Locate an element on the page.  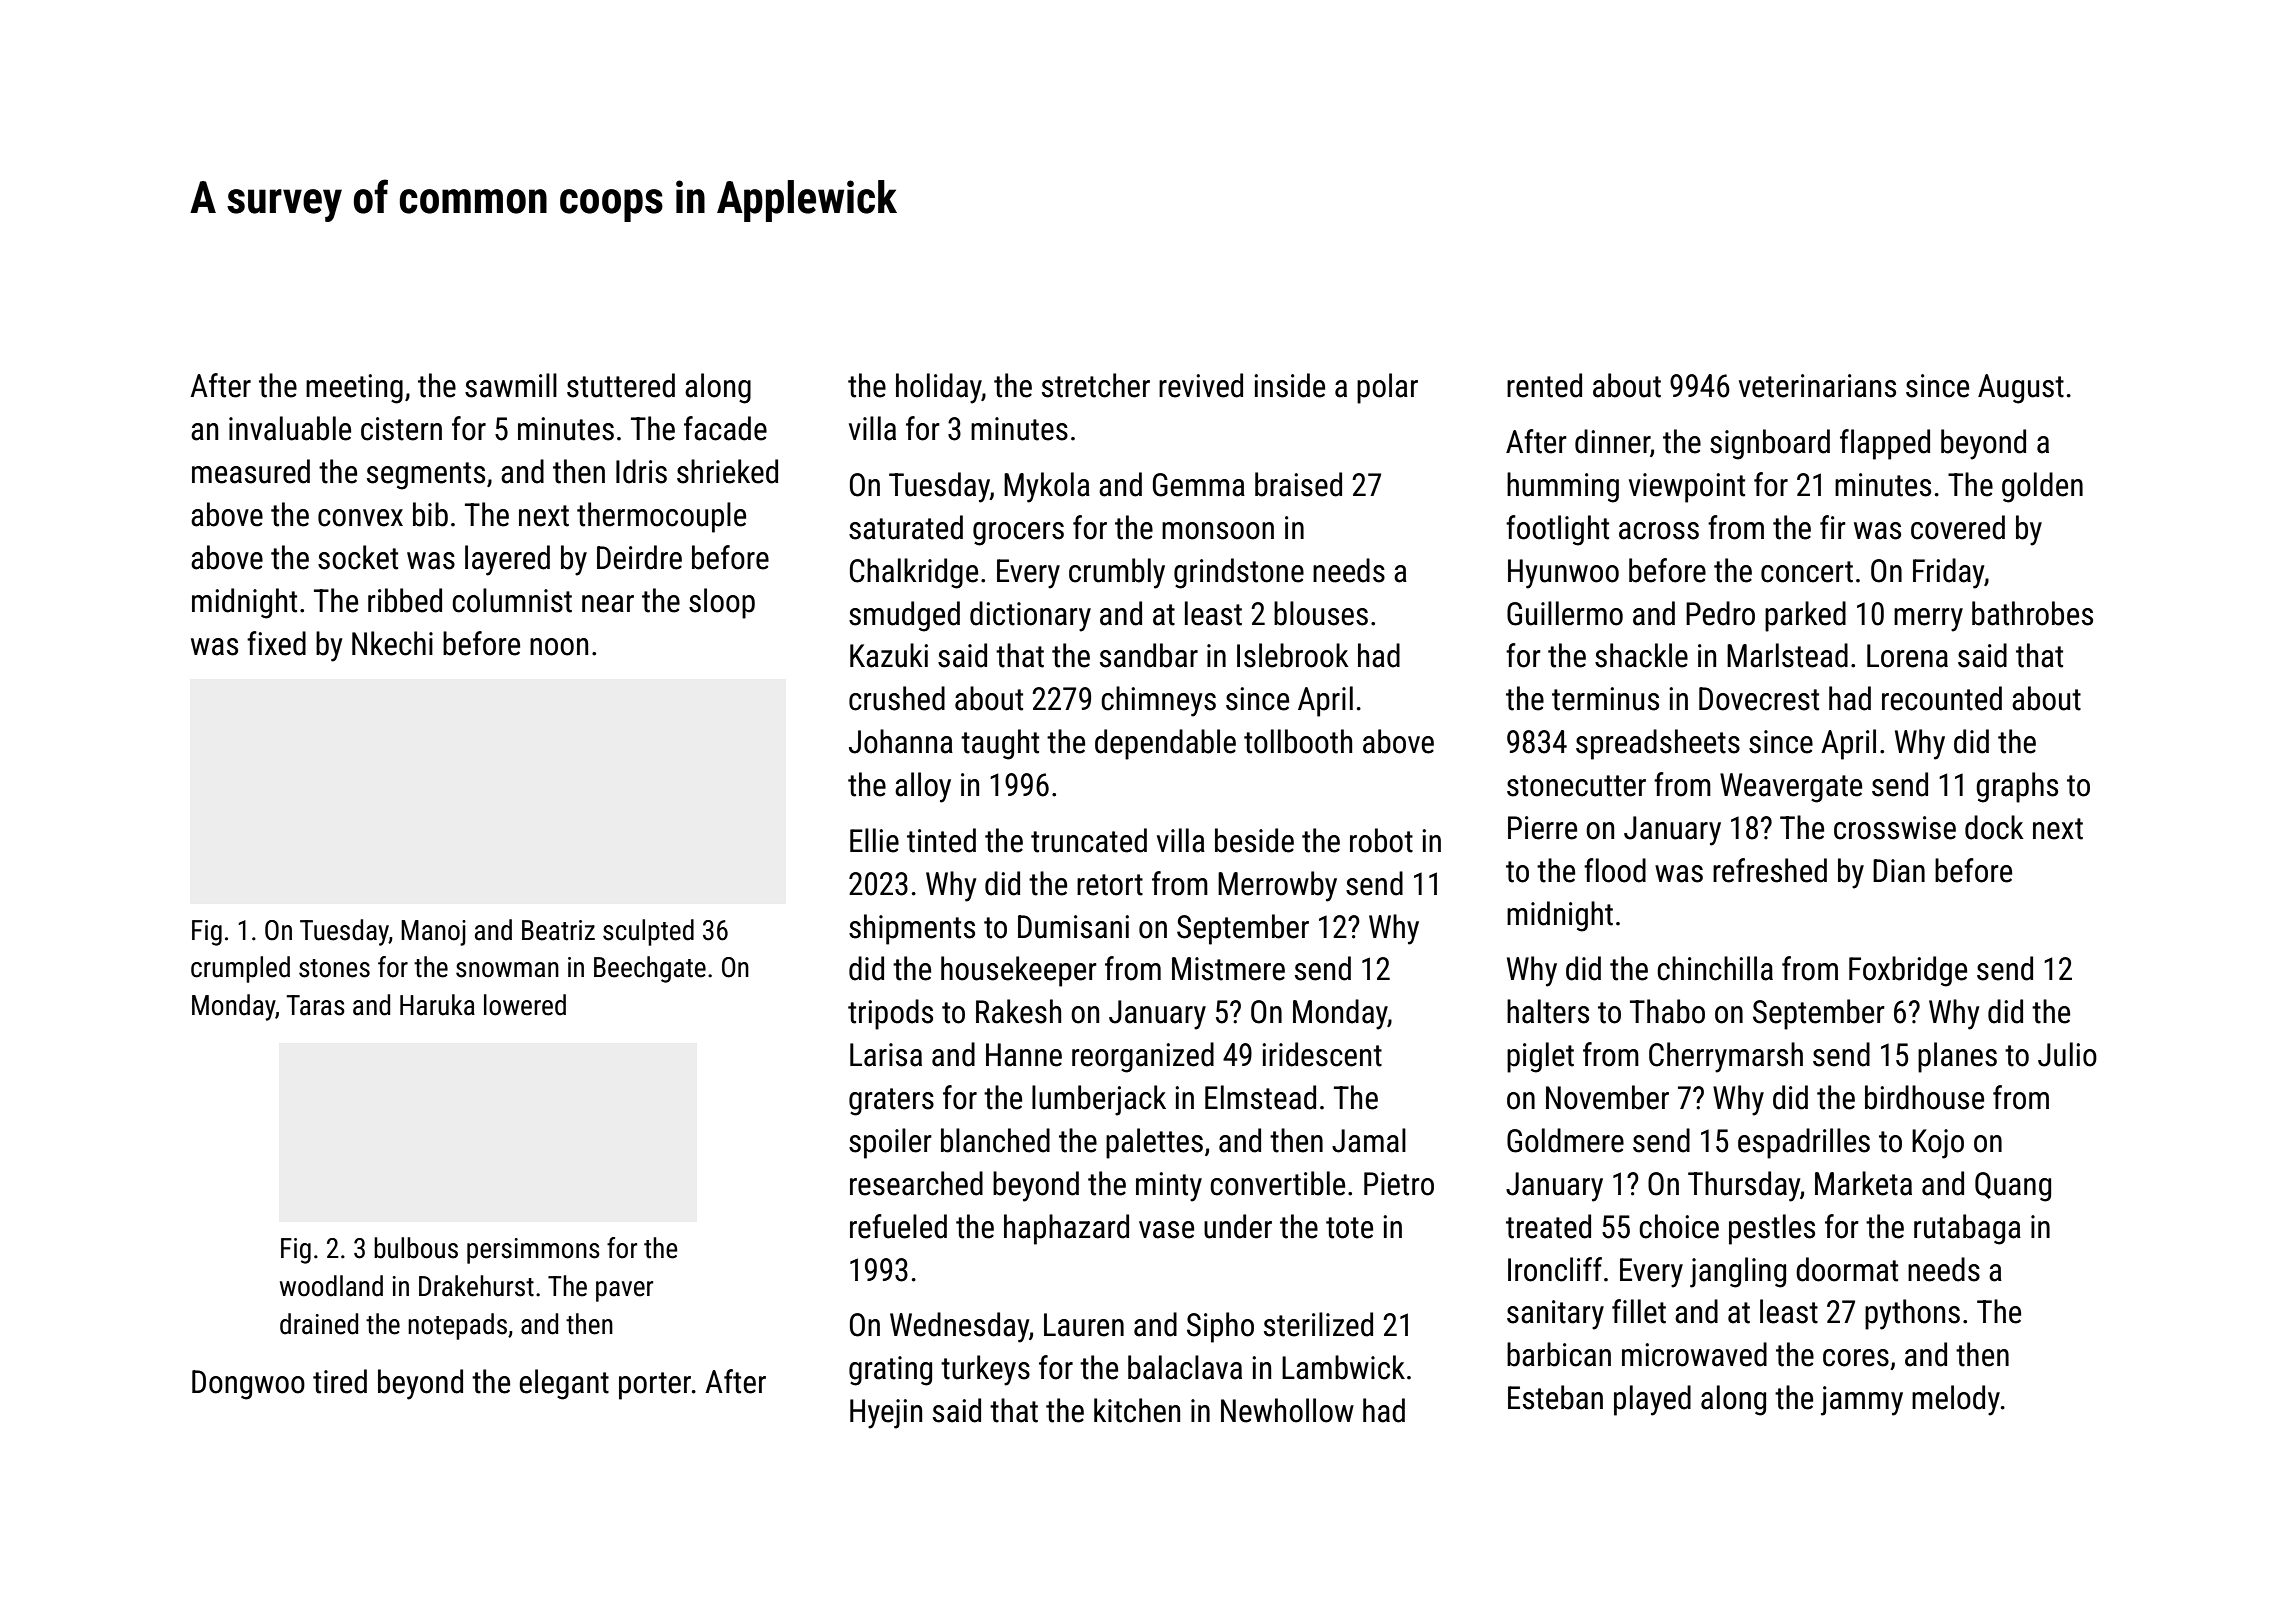
lowered is located at coordinates (525, 1005).
